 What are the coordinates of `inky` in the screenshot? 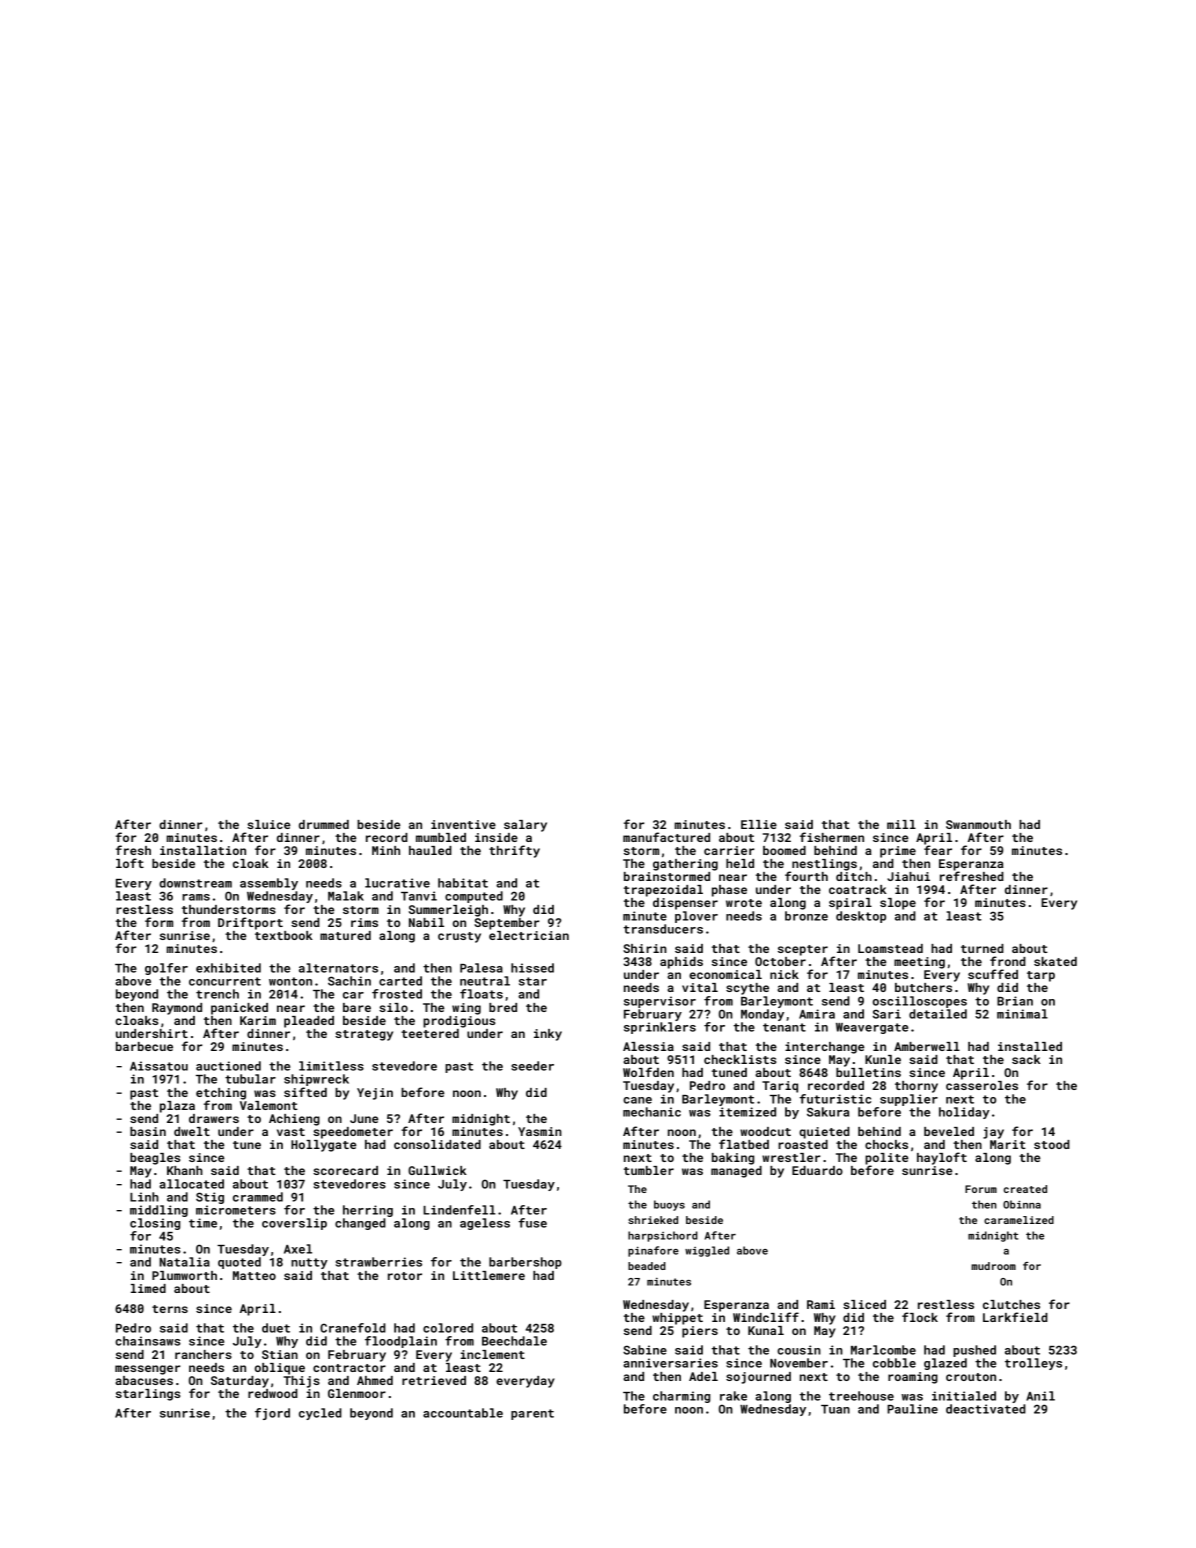 It's located at (548, 1035).
